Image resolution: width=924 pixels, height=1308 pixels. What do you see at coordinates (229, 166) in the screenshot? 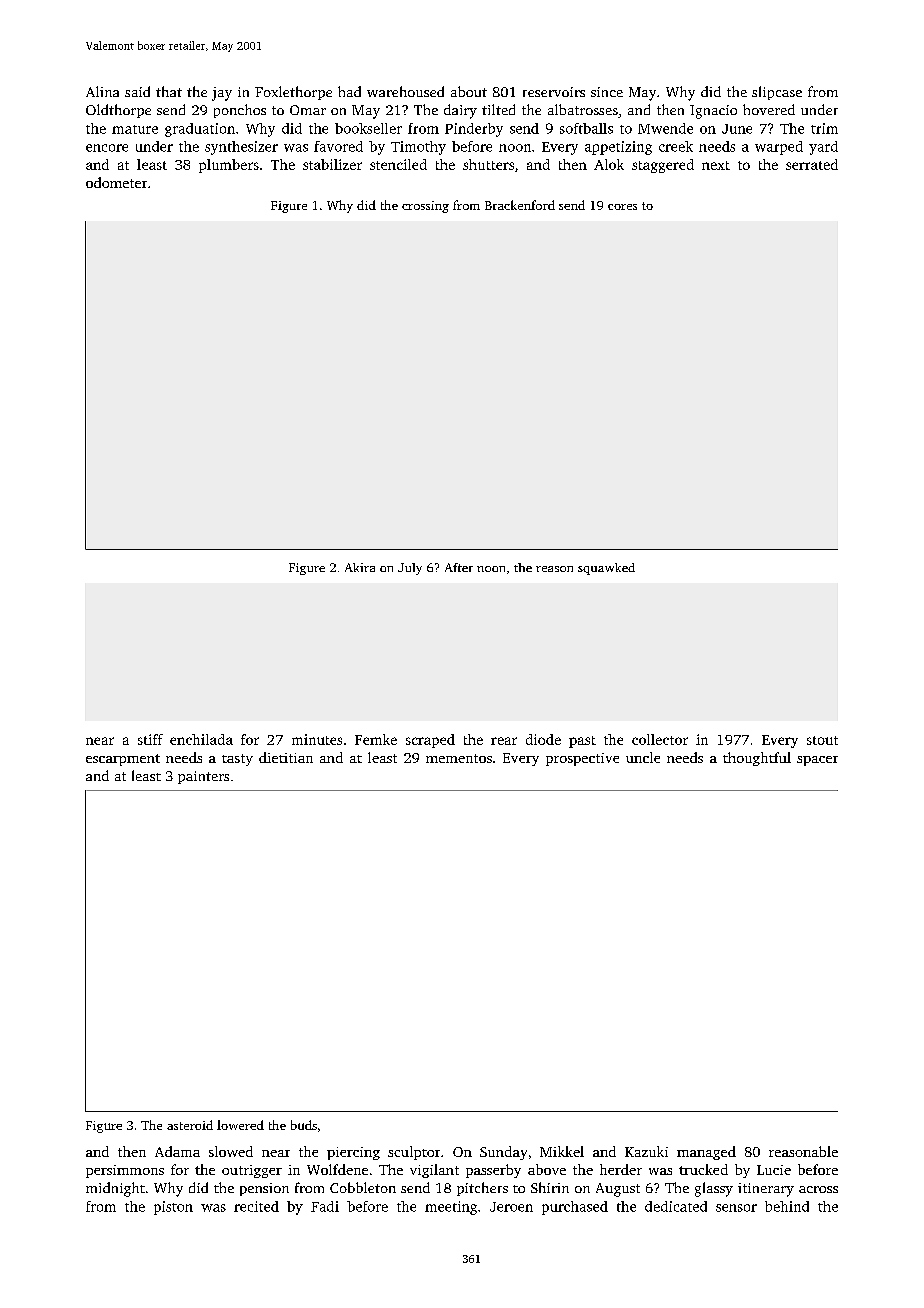
I see `plumbers` at bounding box center [229, 166].
